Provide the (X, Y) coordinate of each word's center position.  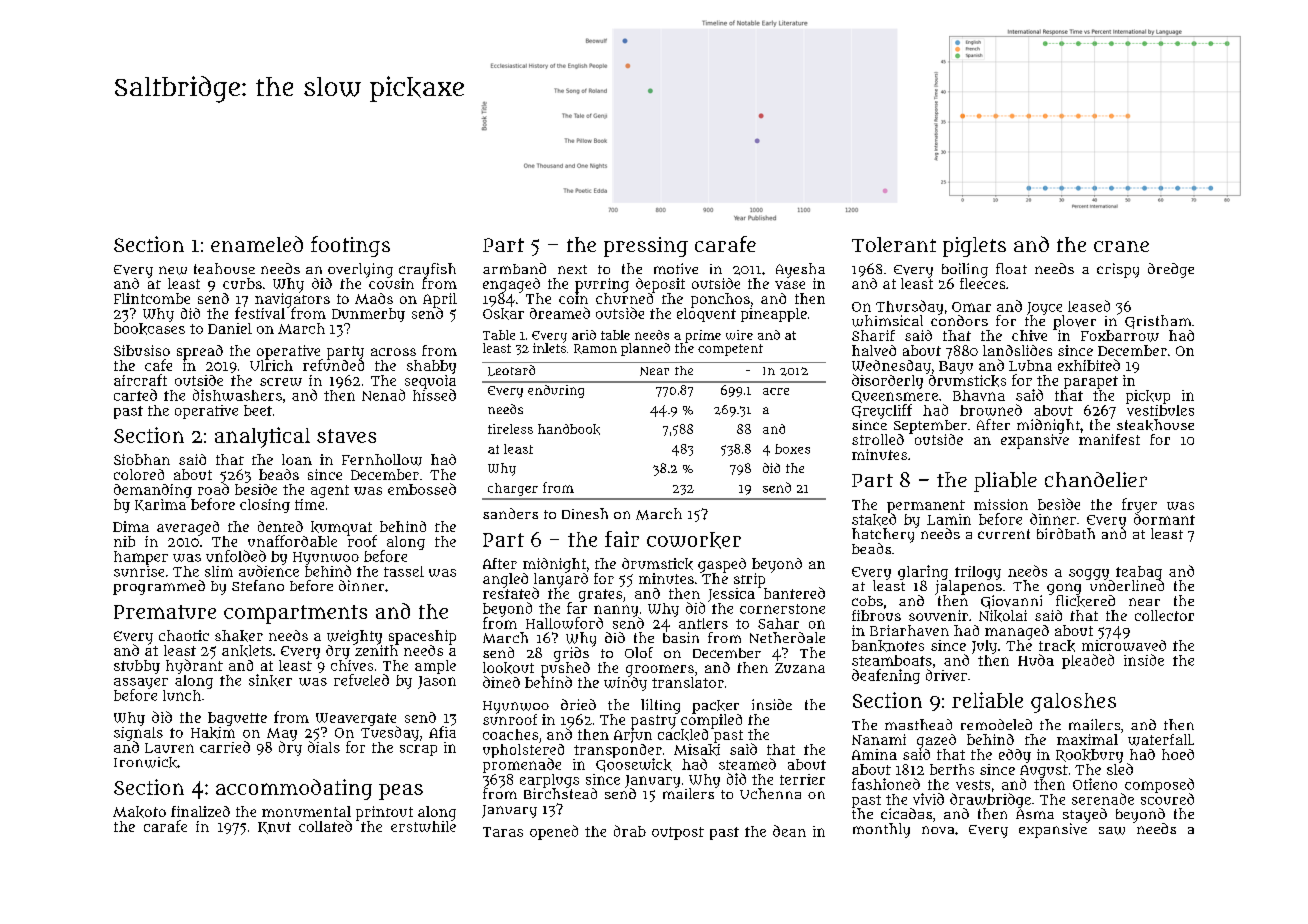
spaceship (422, 637)
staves (346, 436)
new (173, 270)
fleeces (982, 283)
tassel (404, 571)
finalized (200, 811)
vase (790, 285)
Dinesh (585, 513)
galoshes (1073, 703)
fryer (1139, 505)
